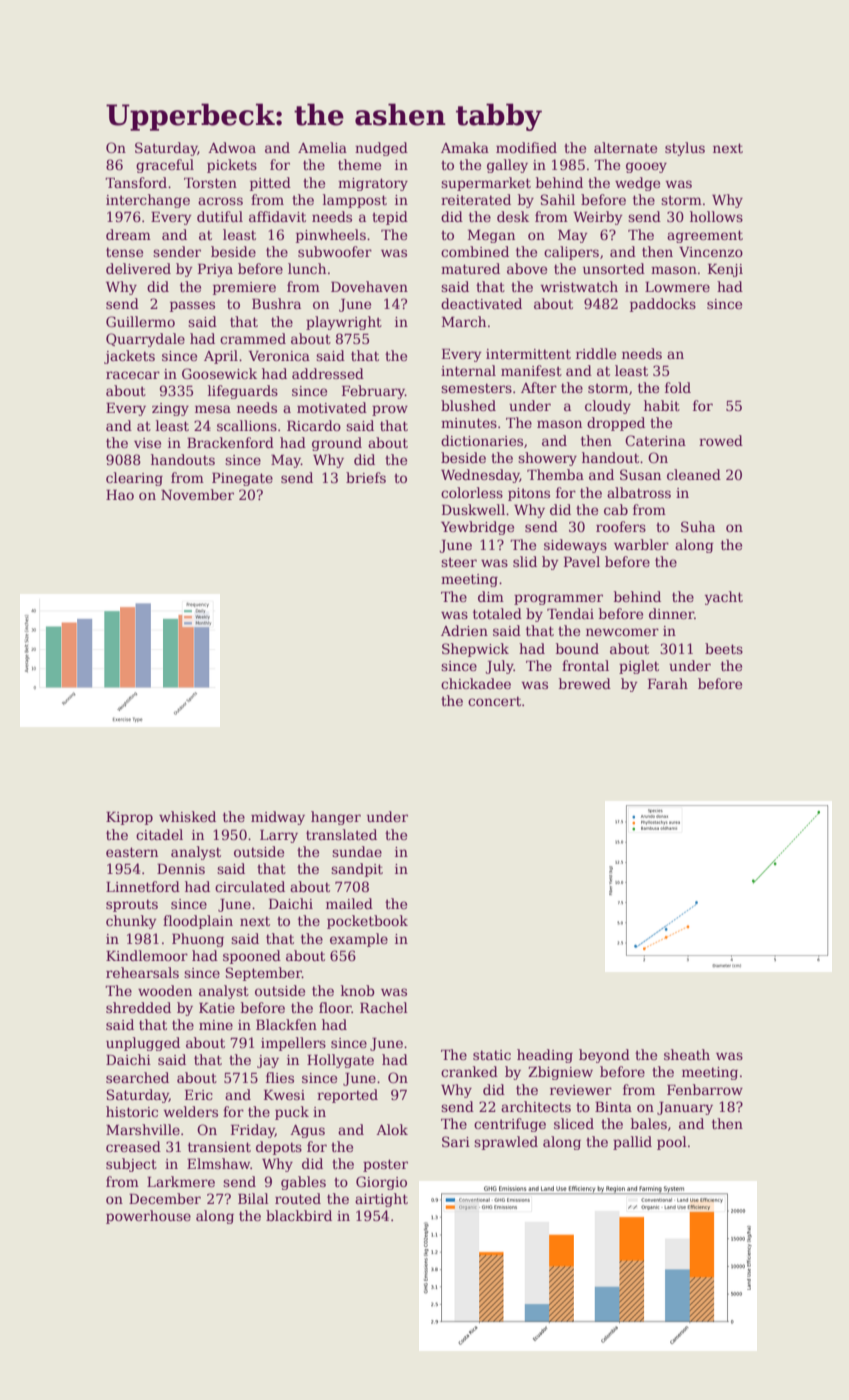 The width and height of the document is (849, 1400). What do you see at coordinates (687, 1054) in the document?
I see `sheath` at bounding box center [687, 1054].
